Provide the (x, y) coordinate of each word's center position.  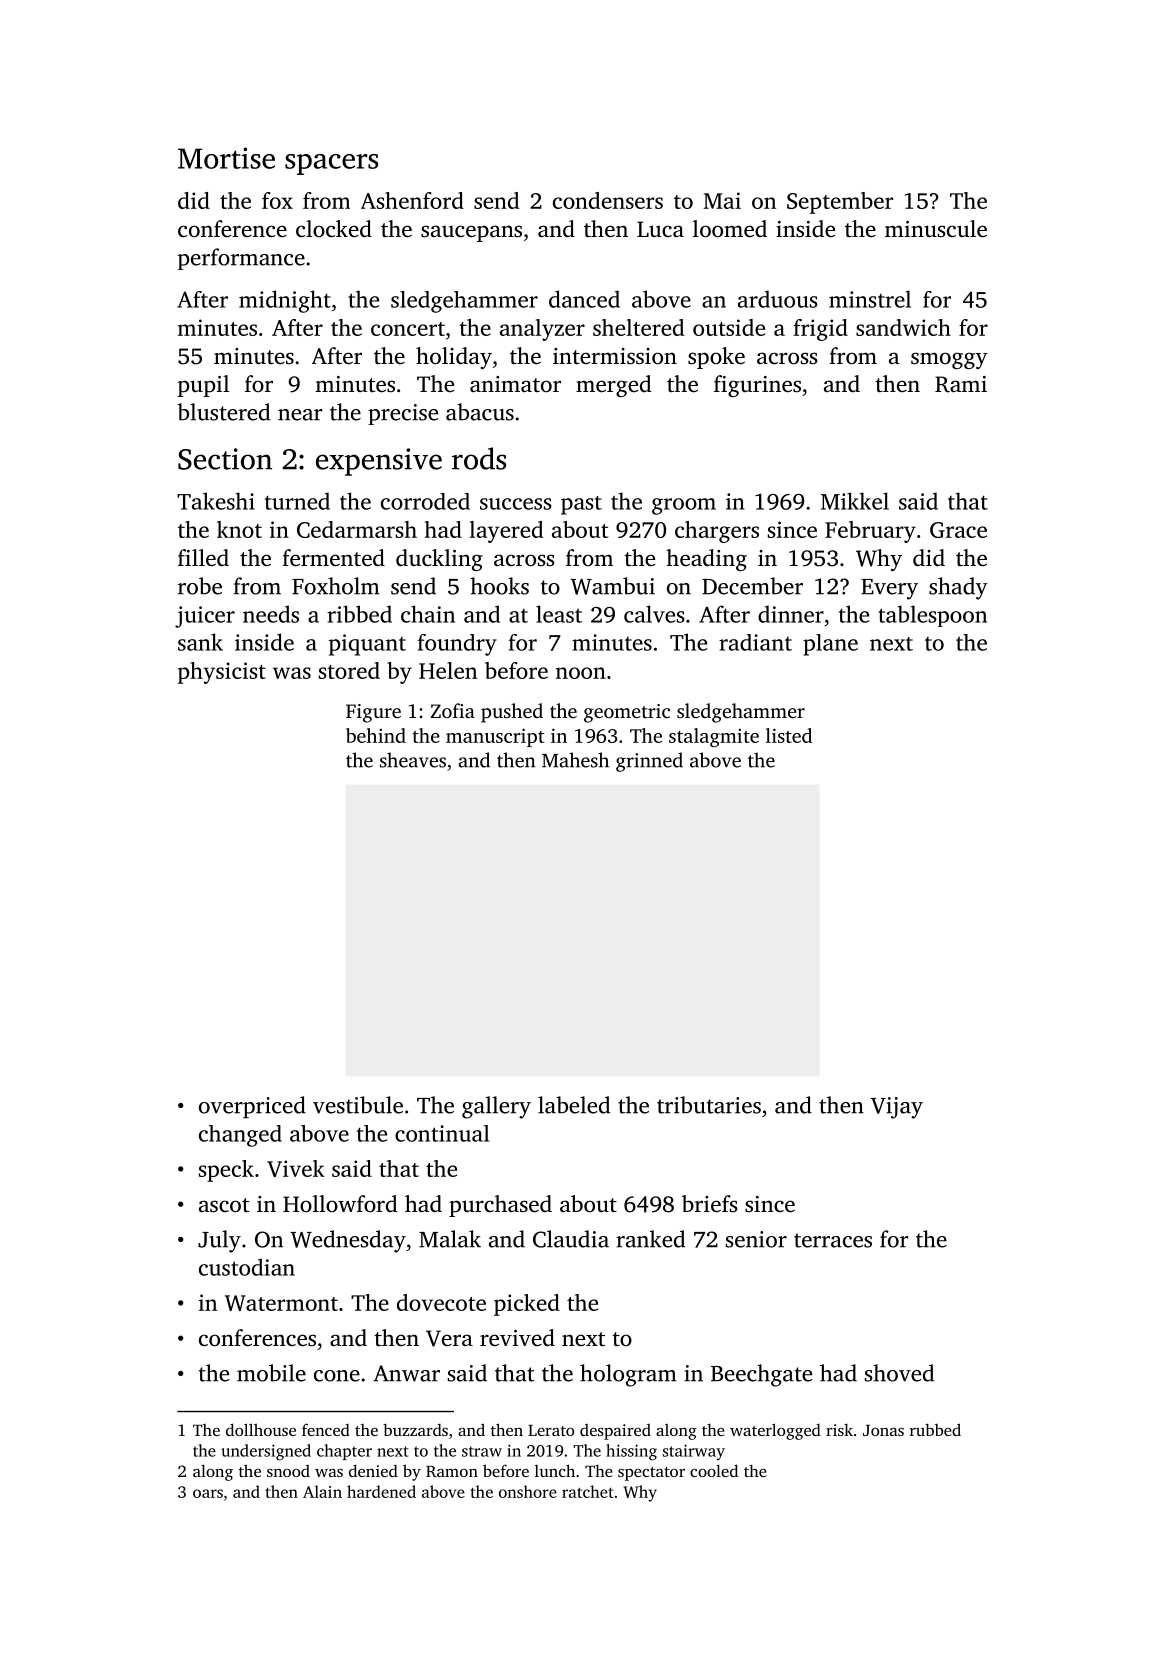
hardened (381, 1491)
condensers (608, 200)
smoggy (949, 360)
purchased (500, 1206)
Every (889, 589)
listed (789, 735)
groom (684, 506)
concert (408, 329)
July (219, 1241)
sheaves (413, 760)
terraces (833, 1240)
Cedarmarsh (357, 529)
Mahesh (575, 760)
